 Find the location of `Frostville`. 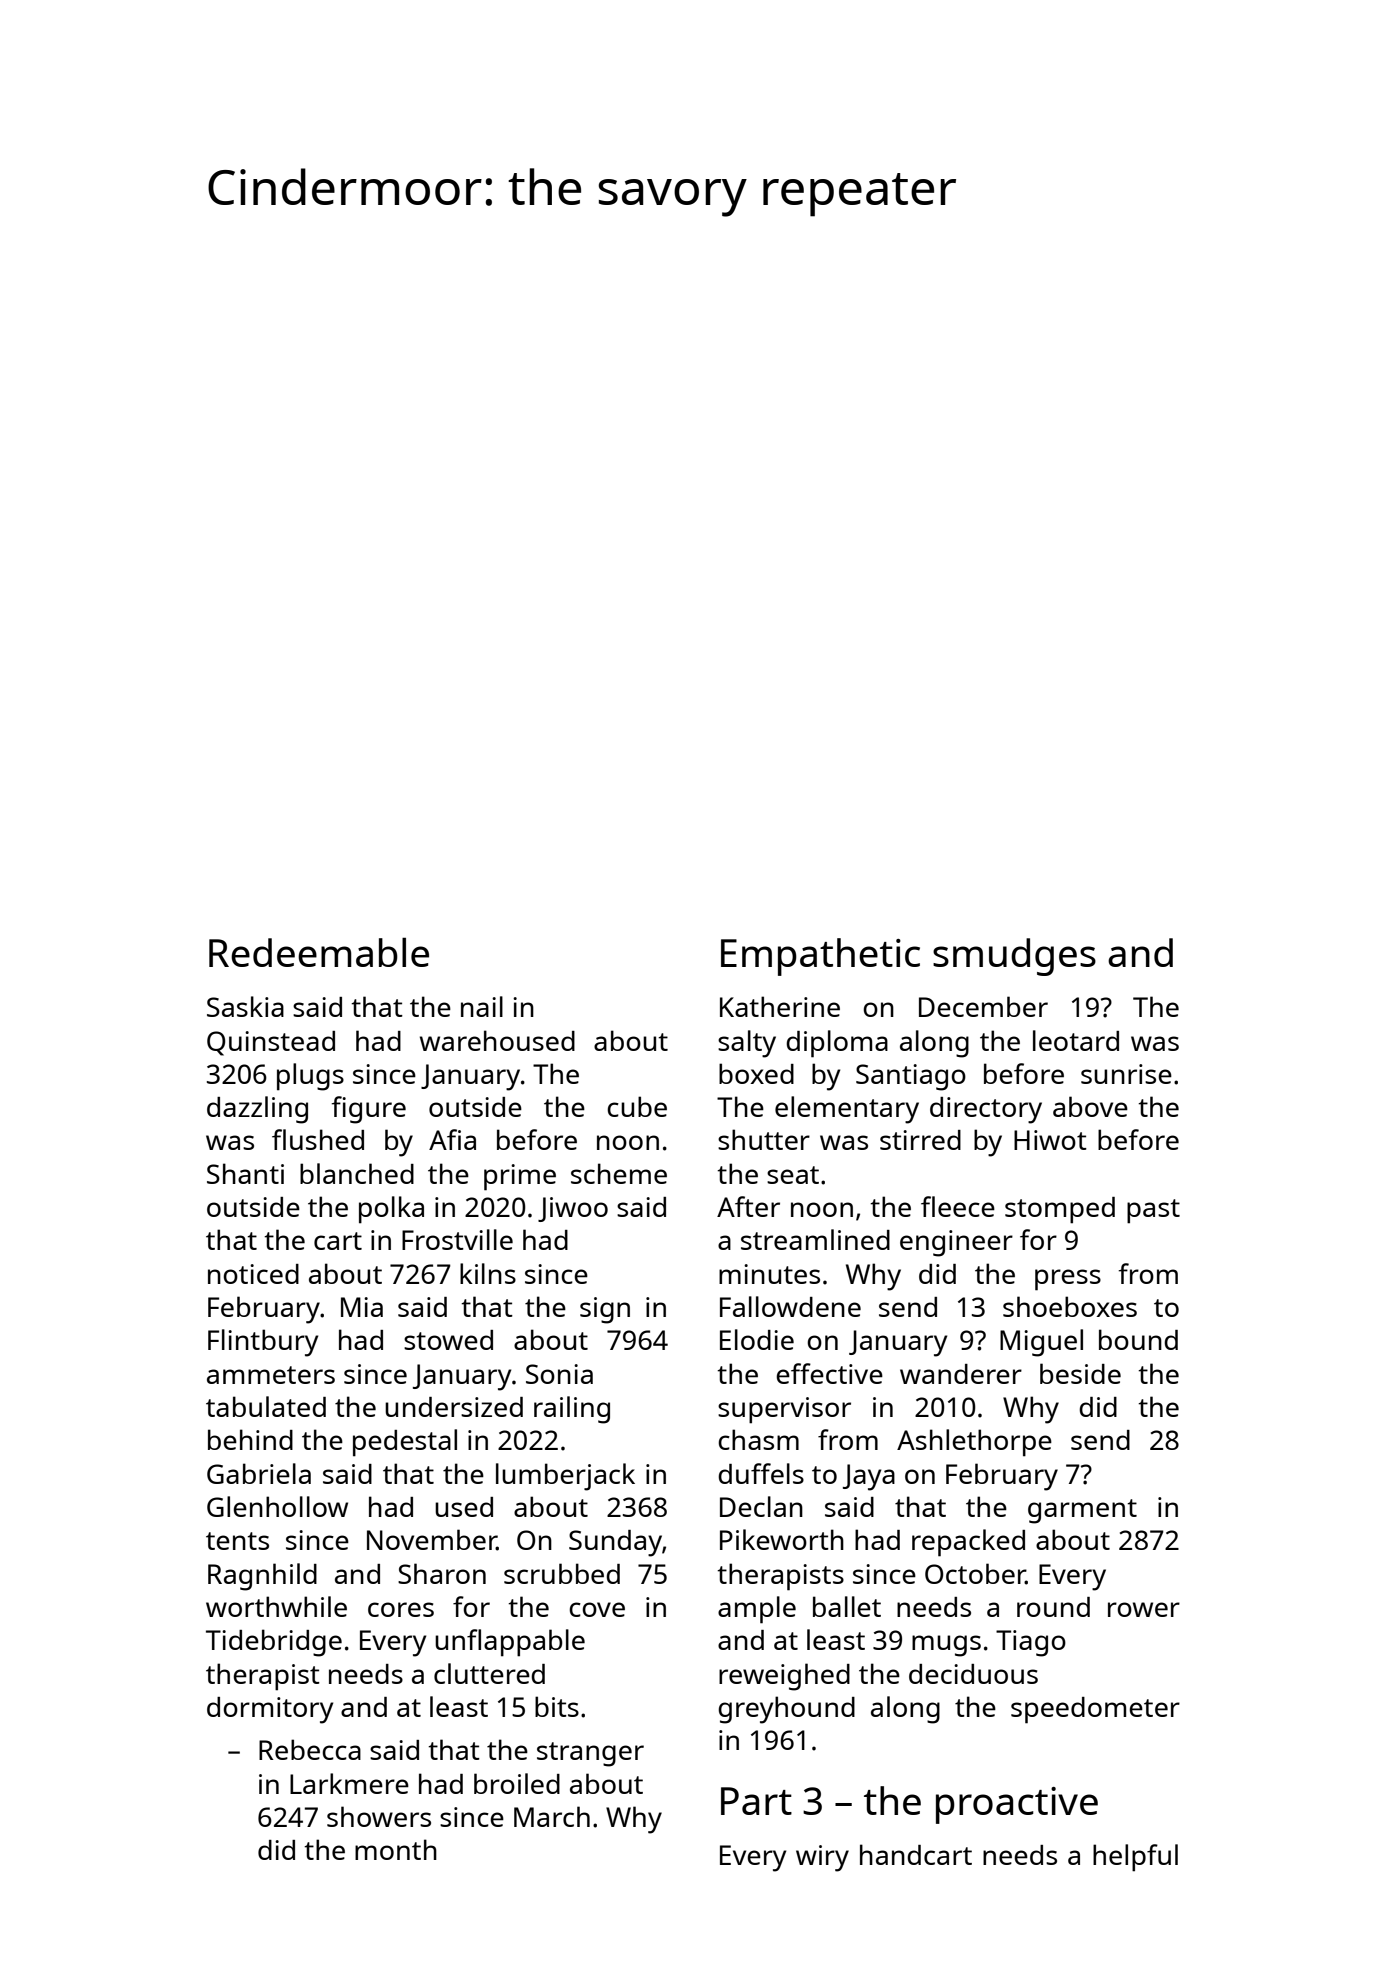

Frostville is located at coordinates (457, 1239).
